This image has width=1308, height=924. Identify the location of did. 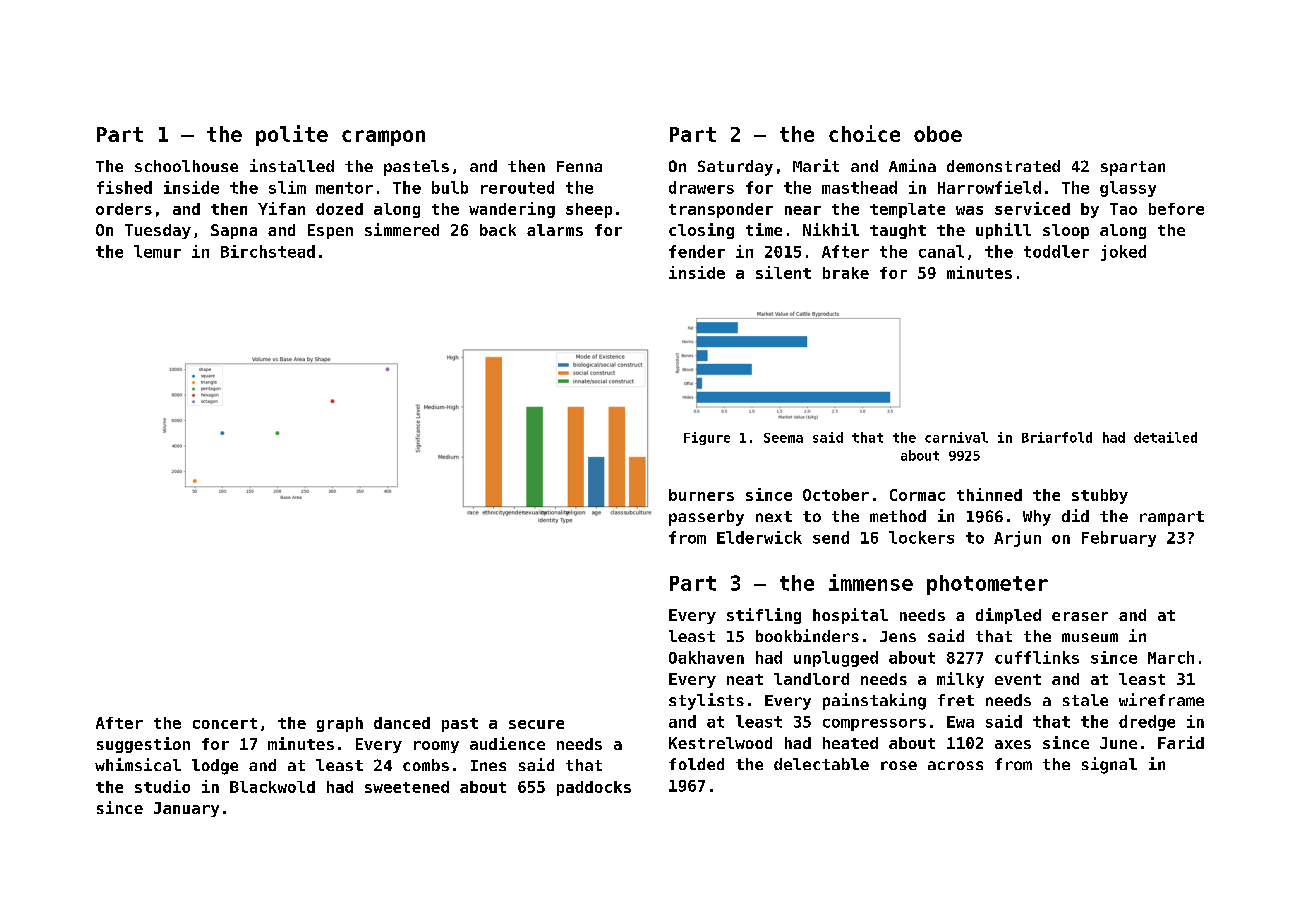
(1075, 515).
